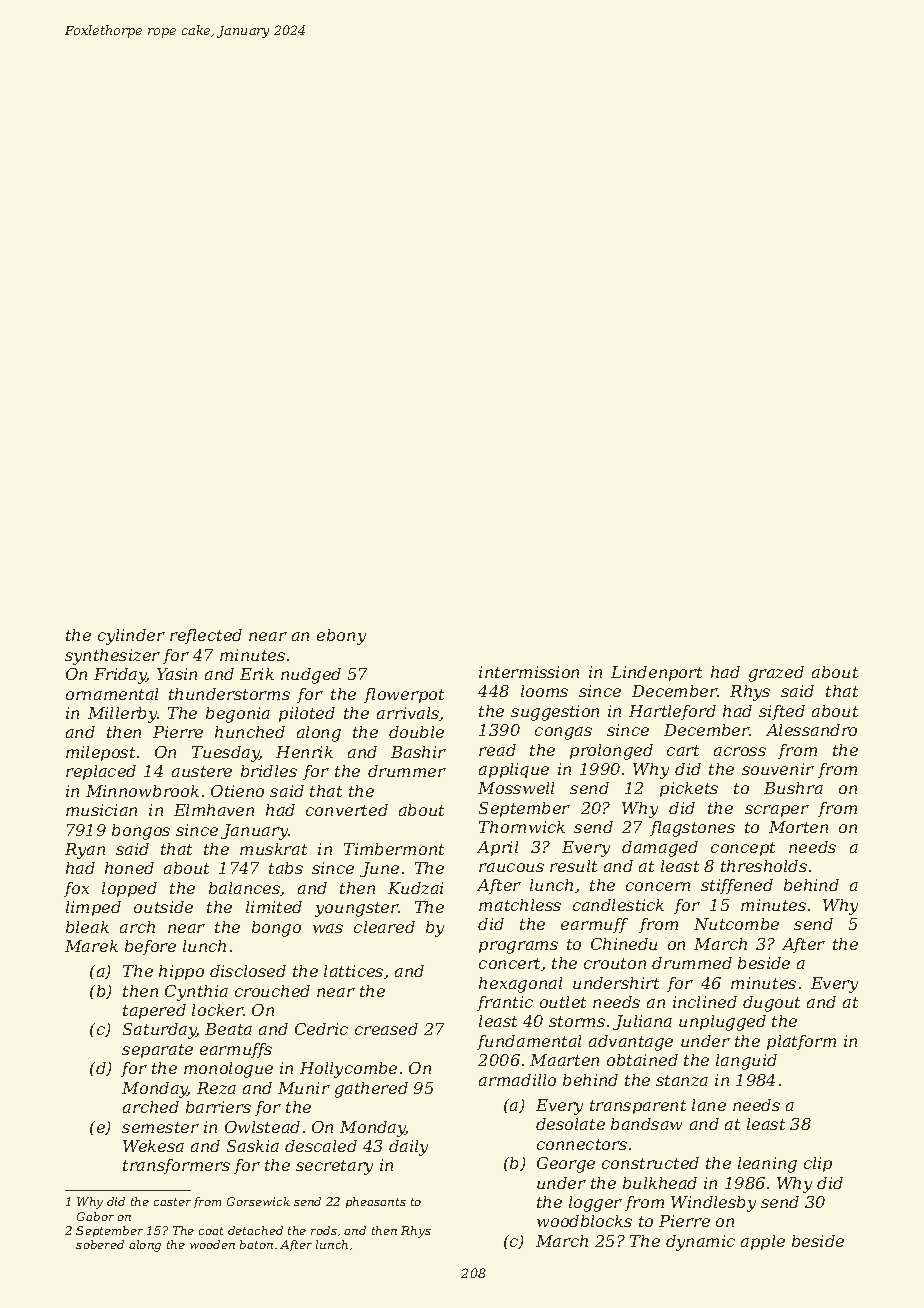 The image size is (924, 1308). Describe the element at coordinates (311, 676) in the screenshot. I see `nudged` at that location.
